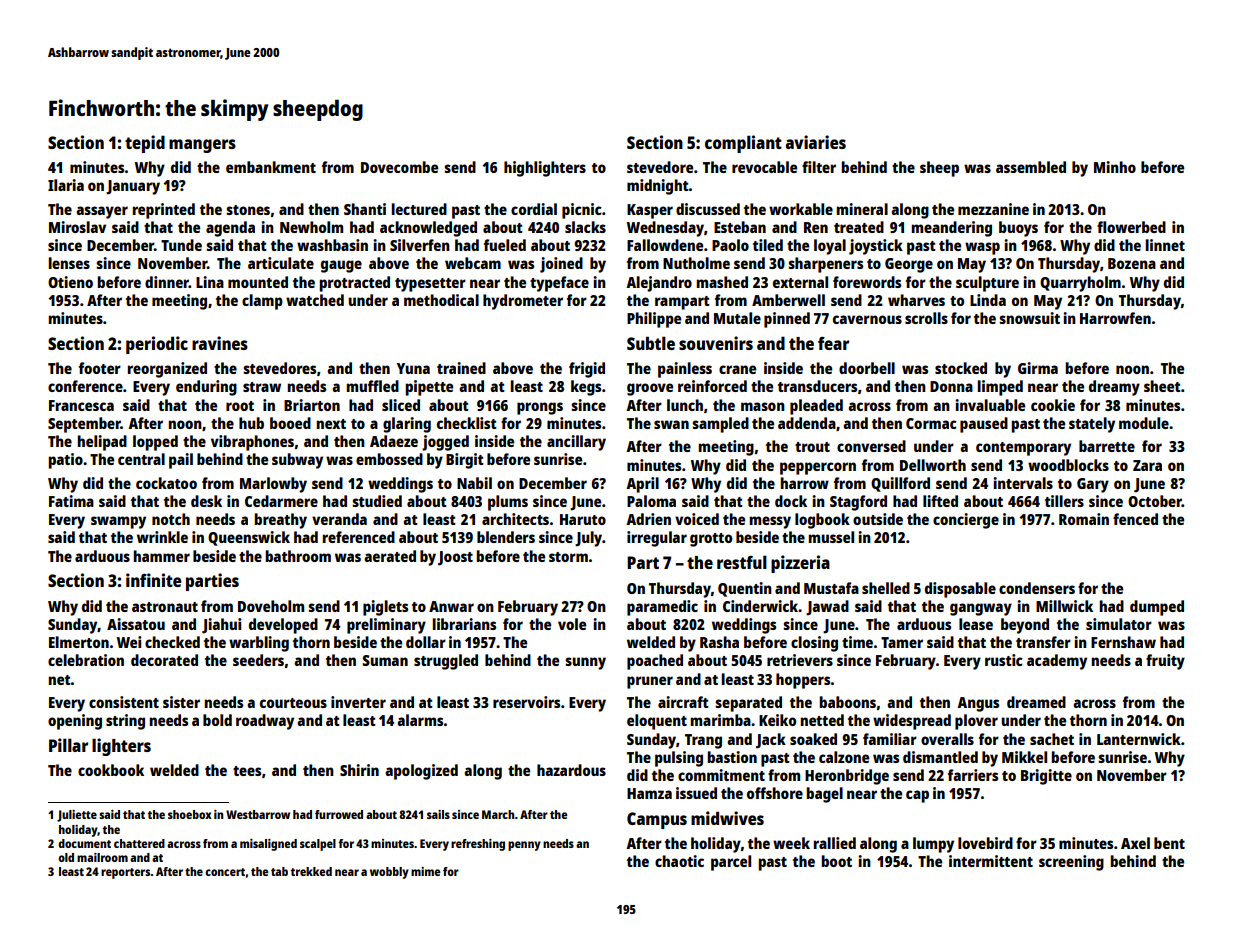  Describe the element at coordinates (249, 538) in the screenshot. I see `Queenswick` at that location.
